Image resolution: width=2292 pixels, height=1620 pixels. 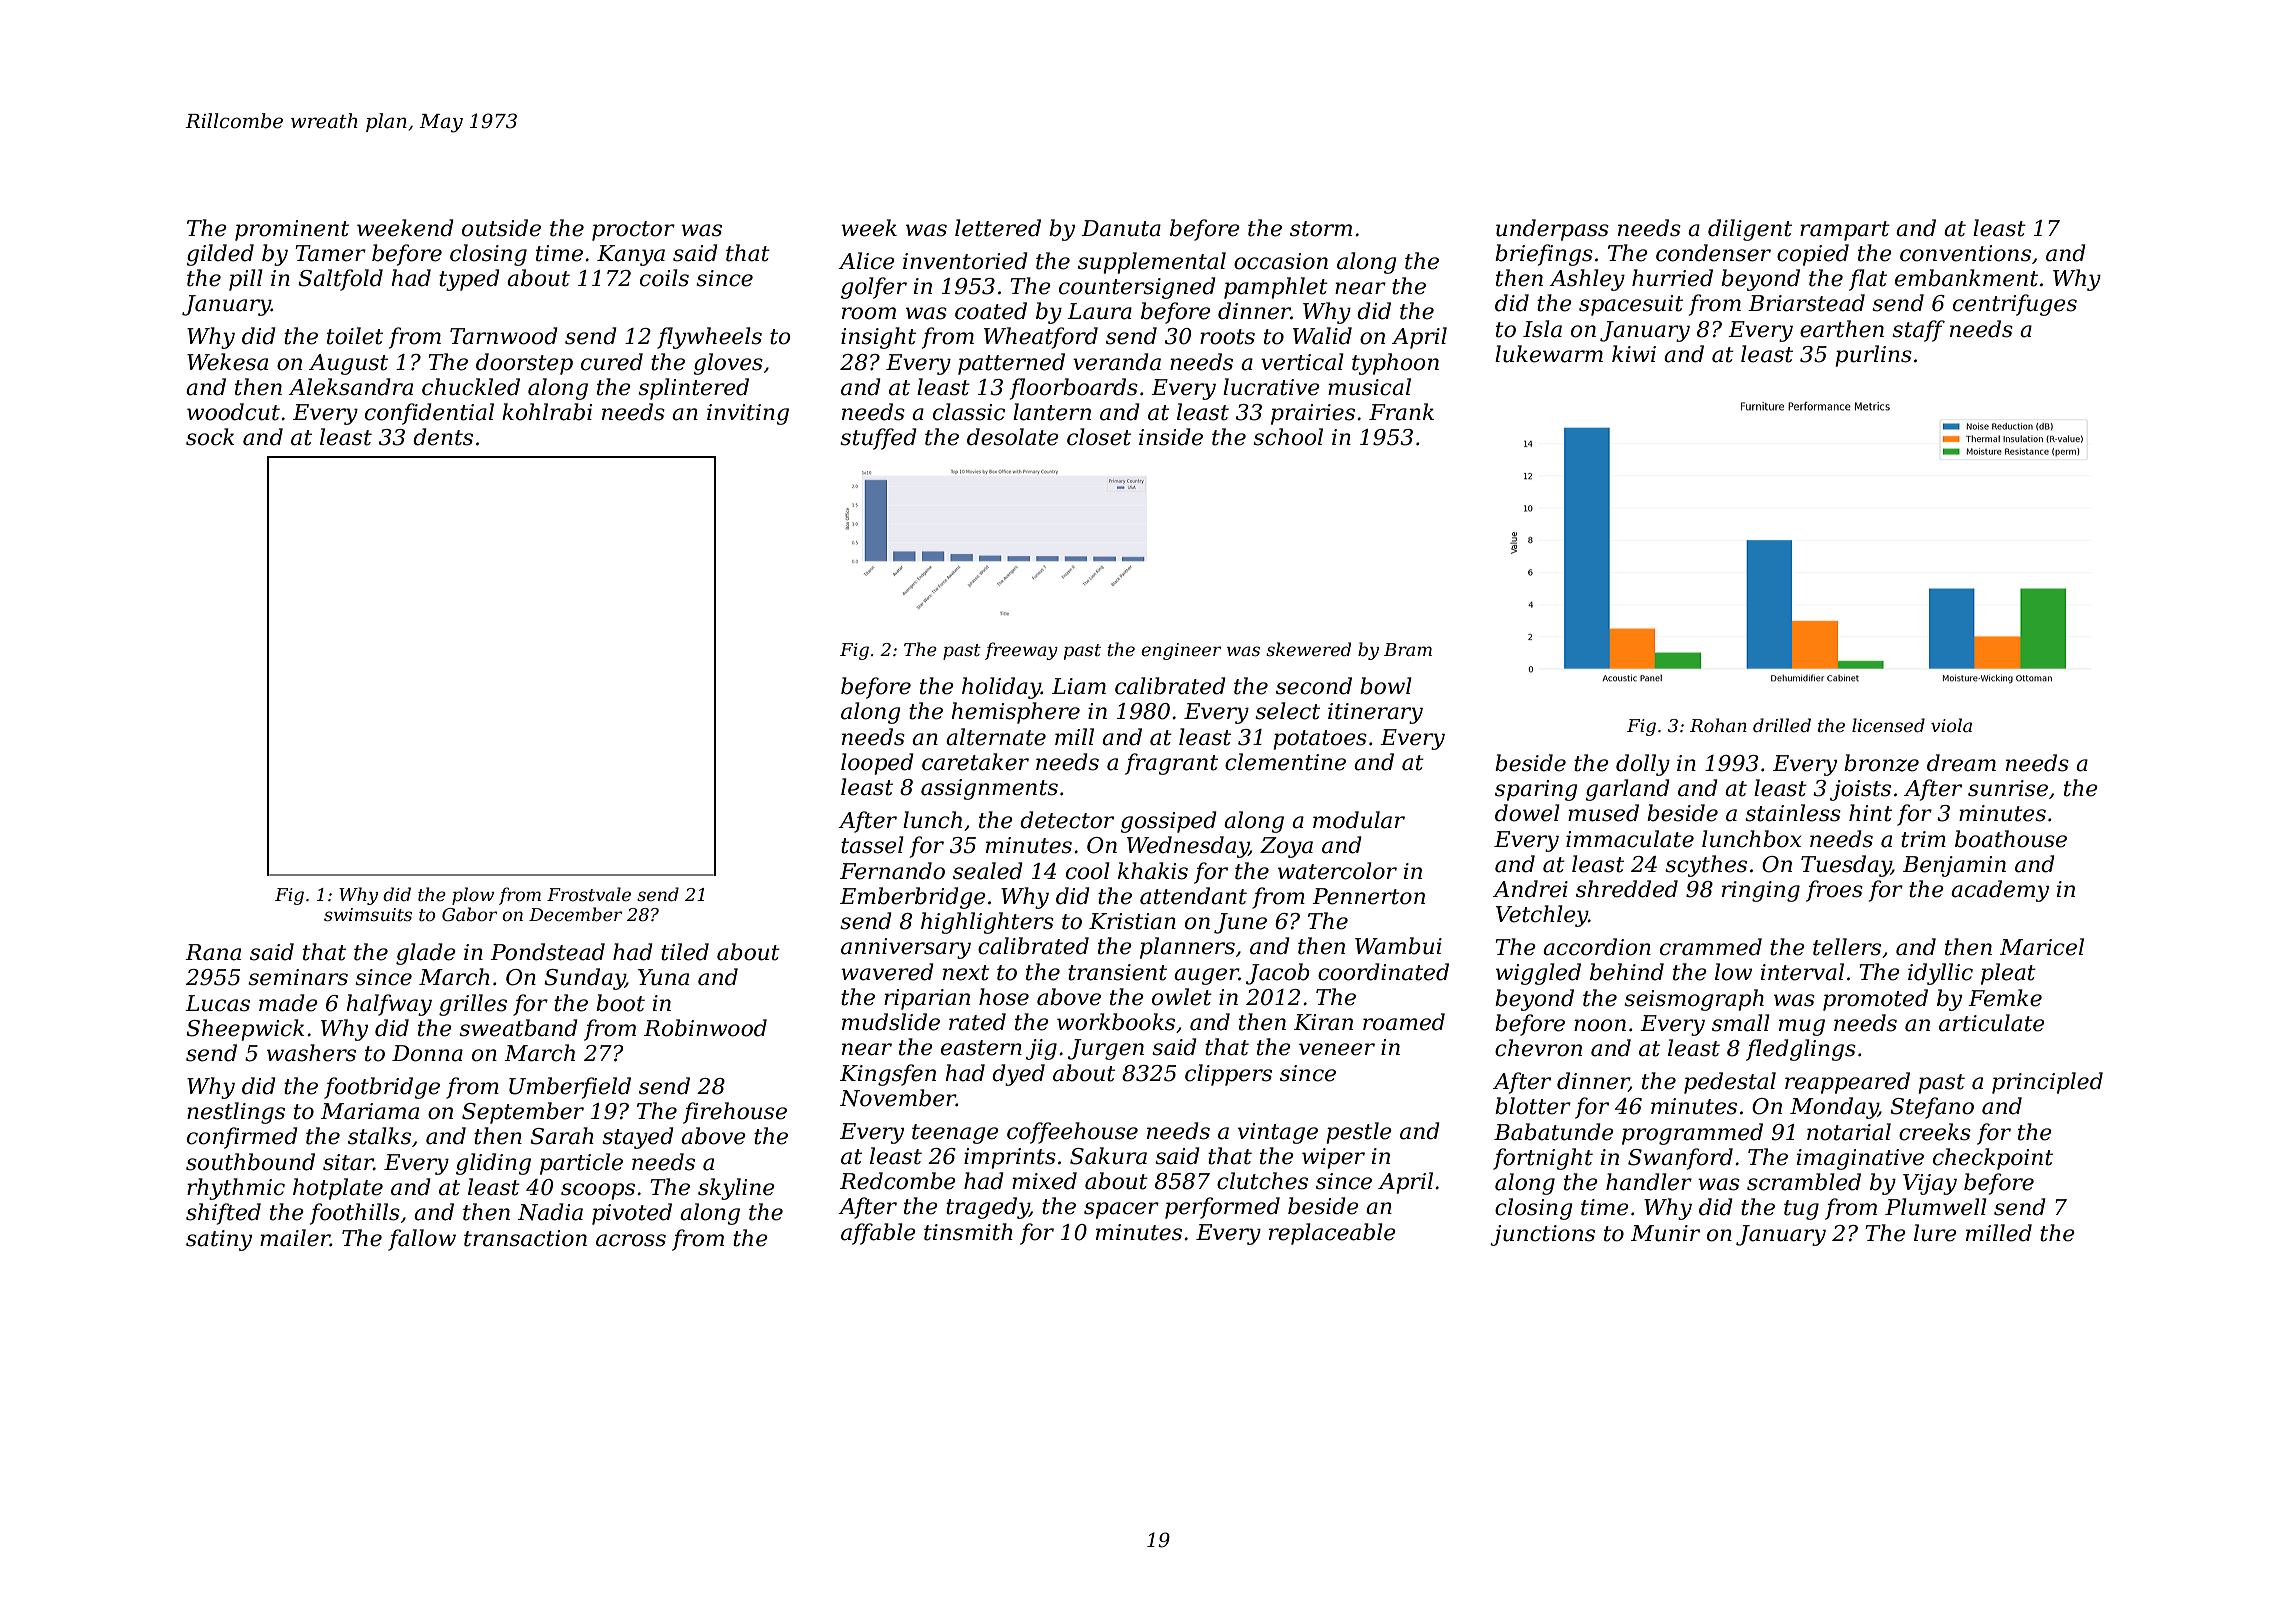 What do you see at coordinates (1398, 946) in the screenshot?
I see `Wambui` at bounding box center [1398, 946].
